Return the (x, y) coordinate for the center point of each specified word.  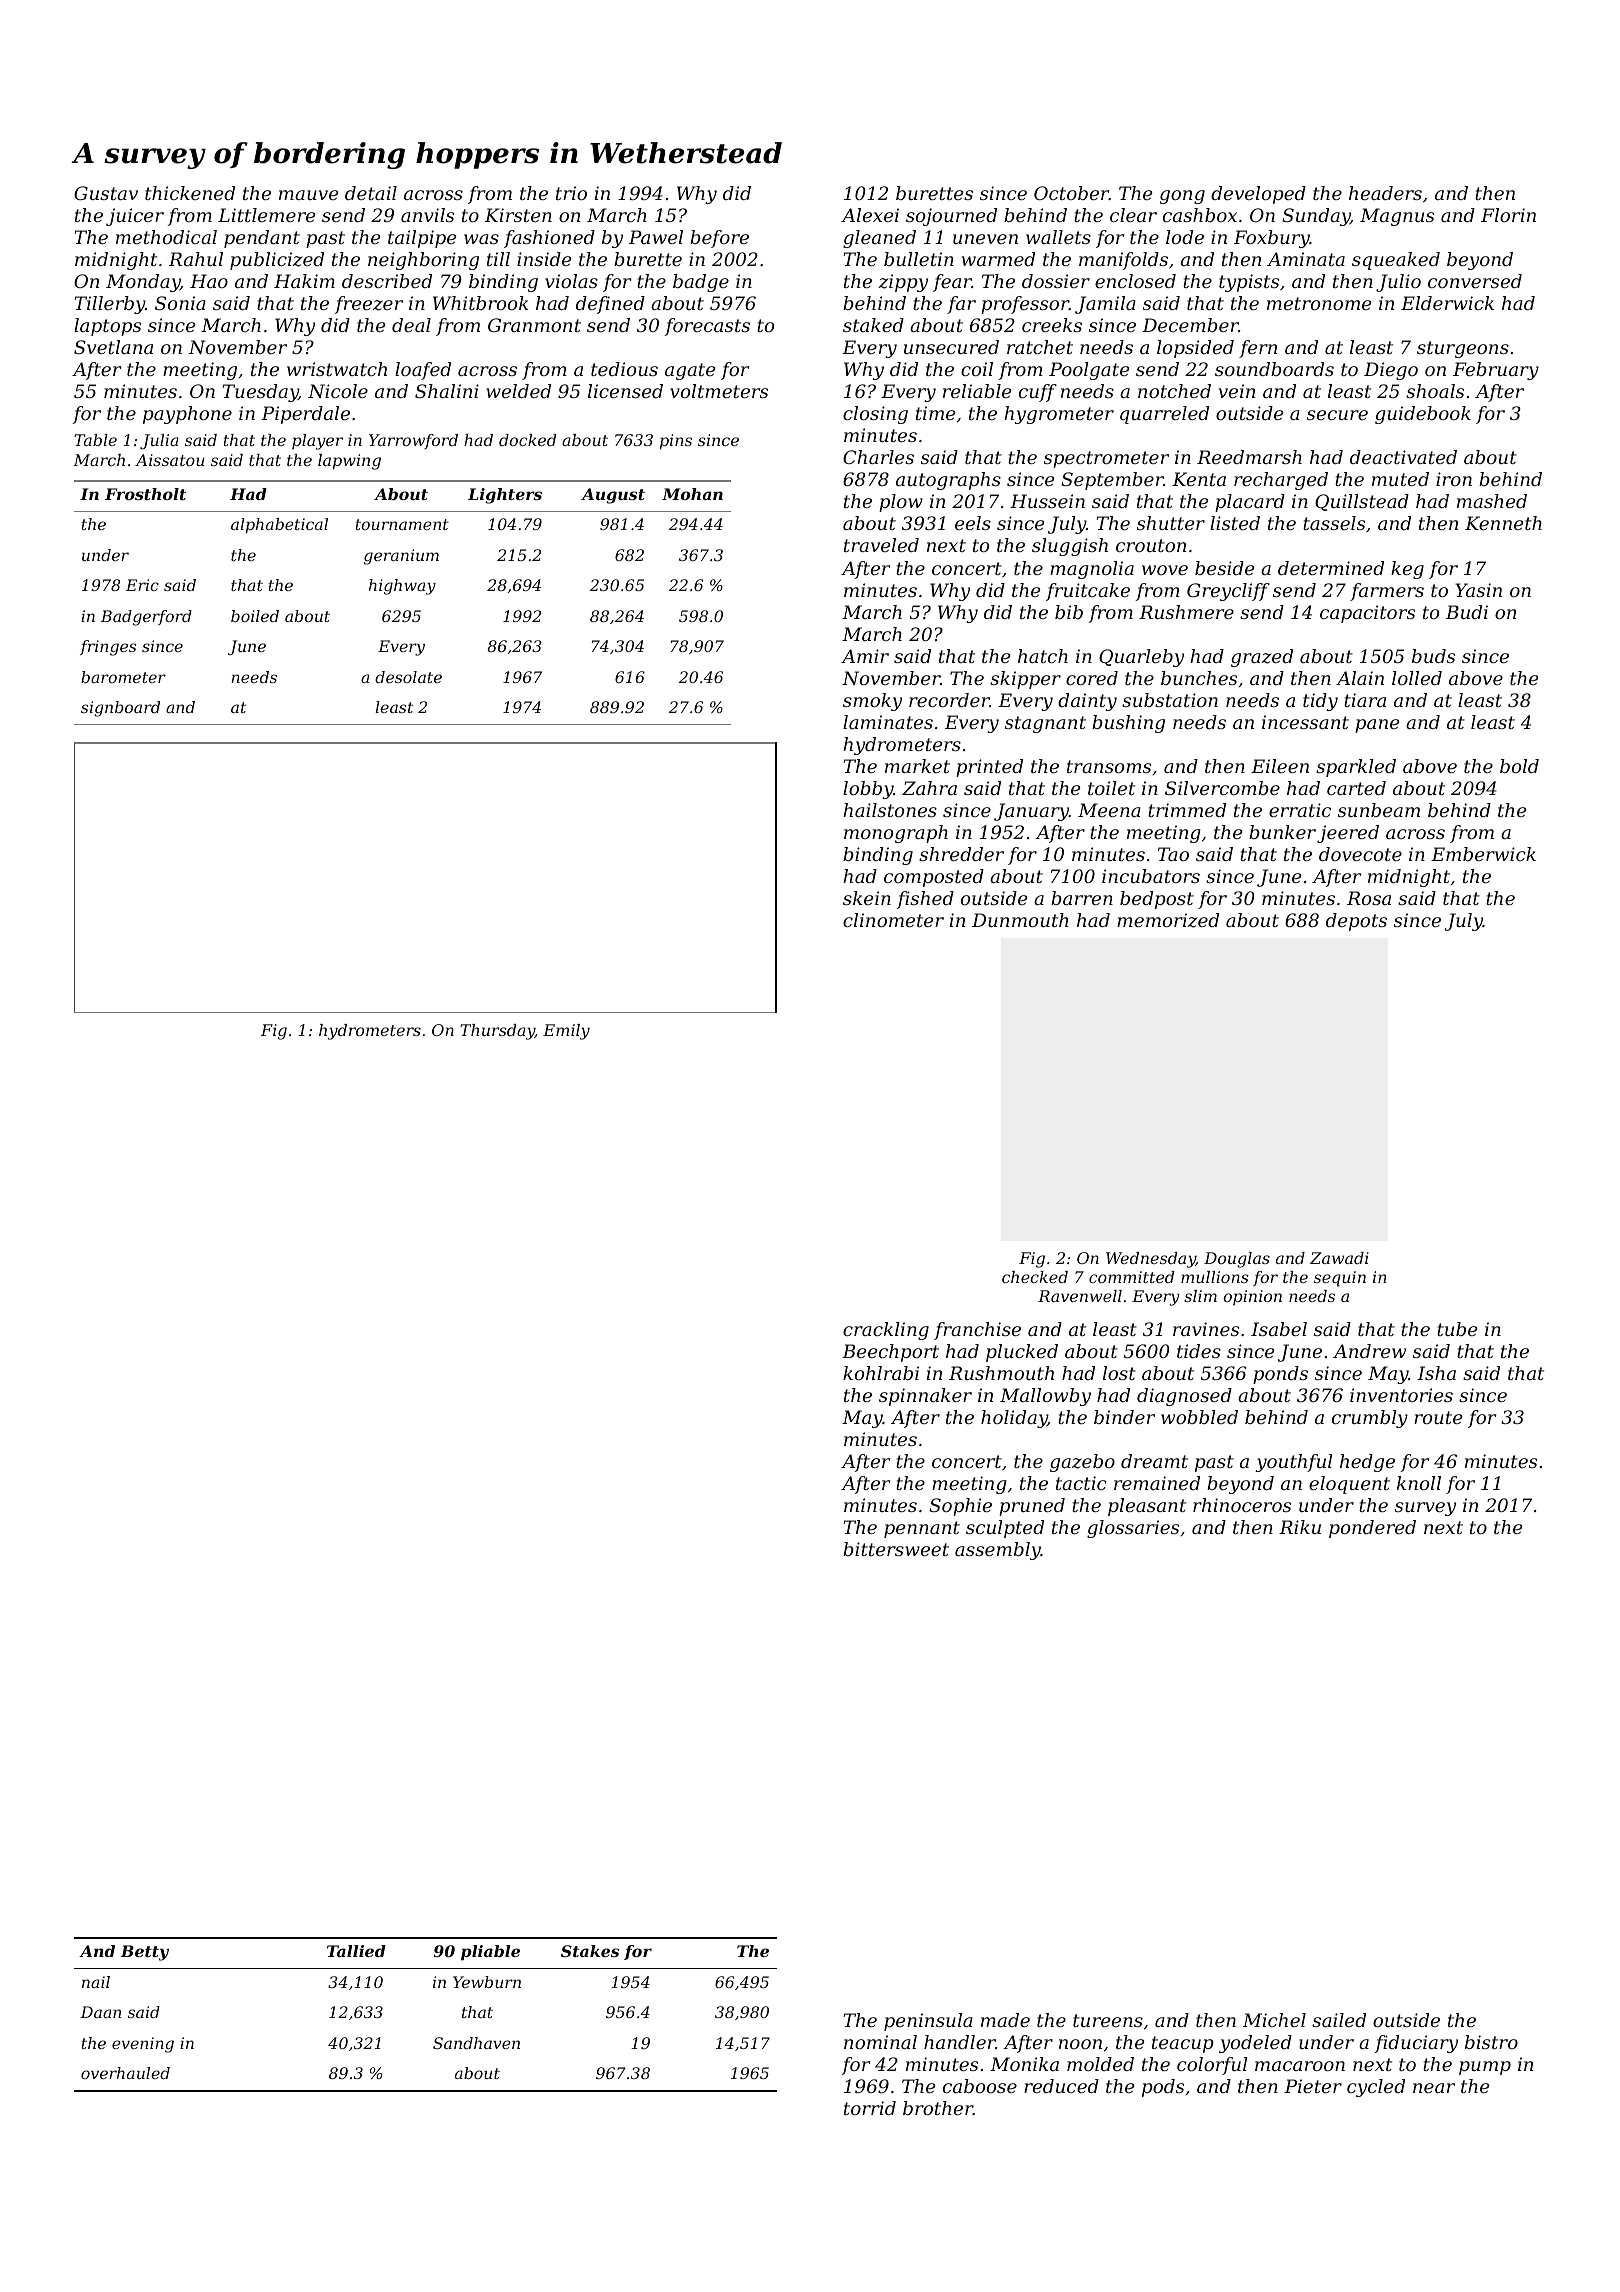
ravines (1206, 1329)
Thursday (497, 1032)
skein (867, 898)
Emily (566, 1032)
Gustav (106, 193)
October (1071, 193)
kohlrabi (881, 1373)
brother (938, 2108)
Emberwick (1483, 854)
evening (143, 2045)
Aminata (1306, 259)
